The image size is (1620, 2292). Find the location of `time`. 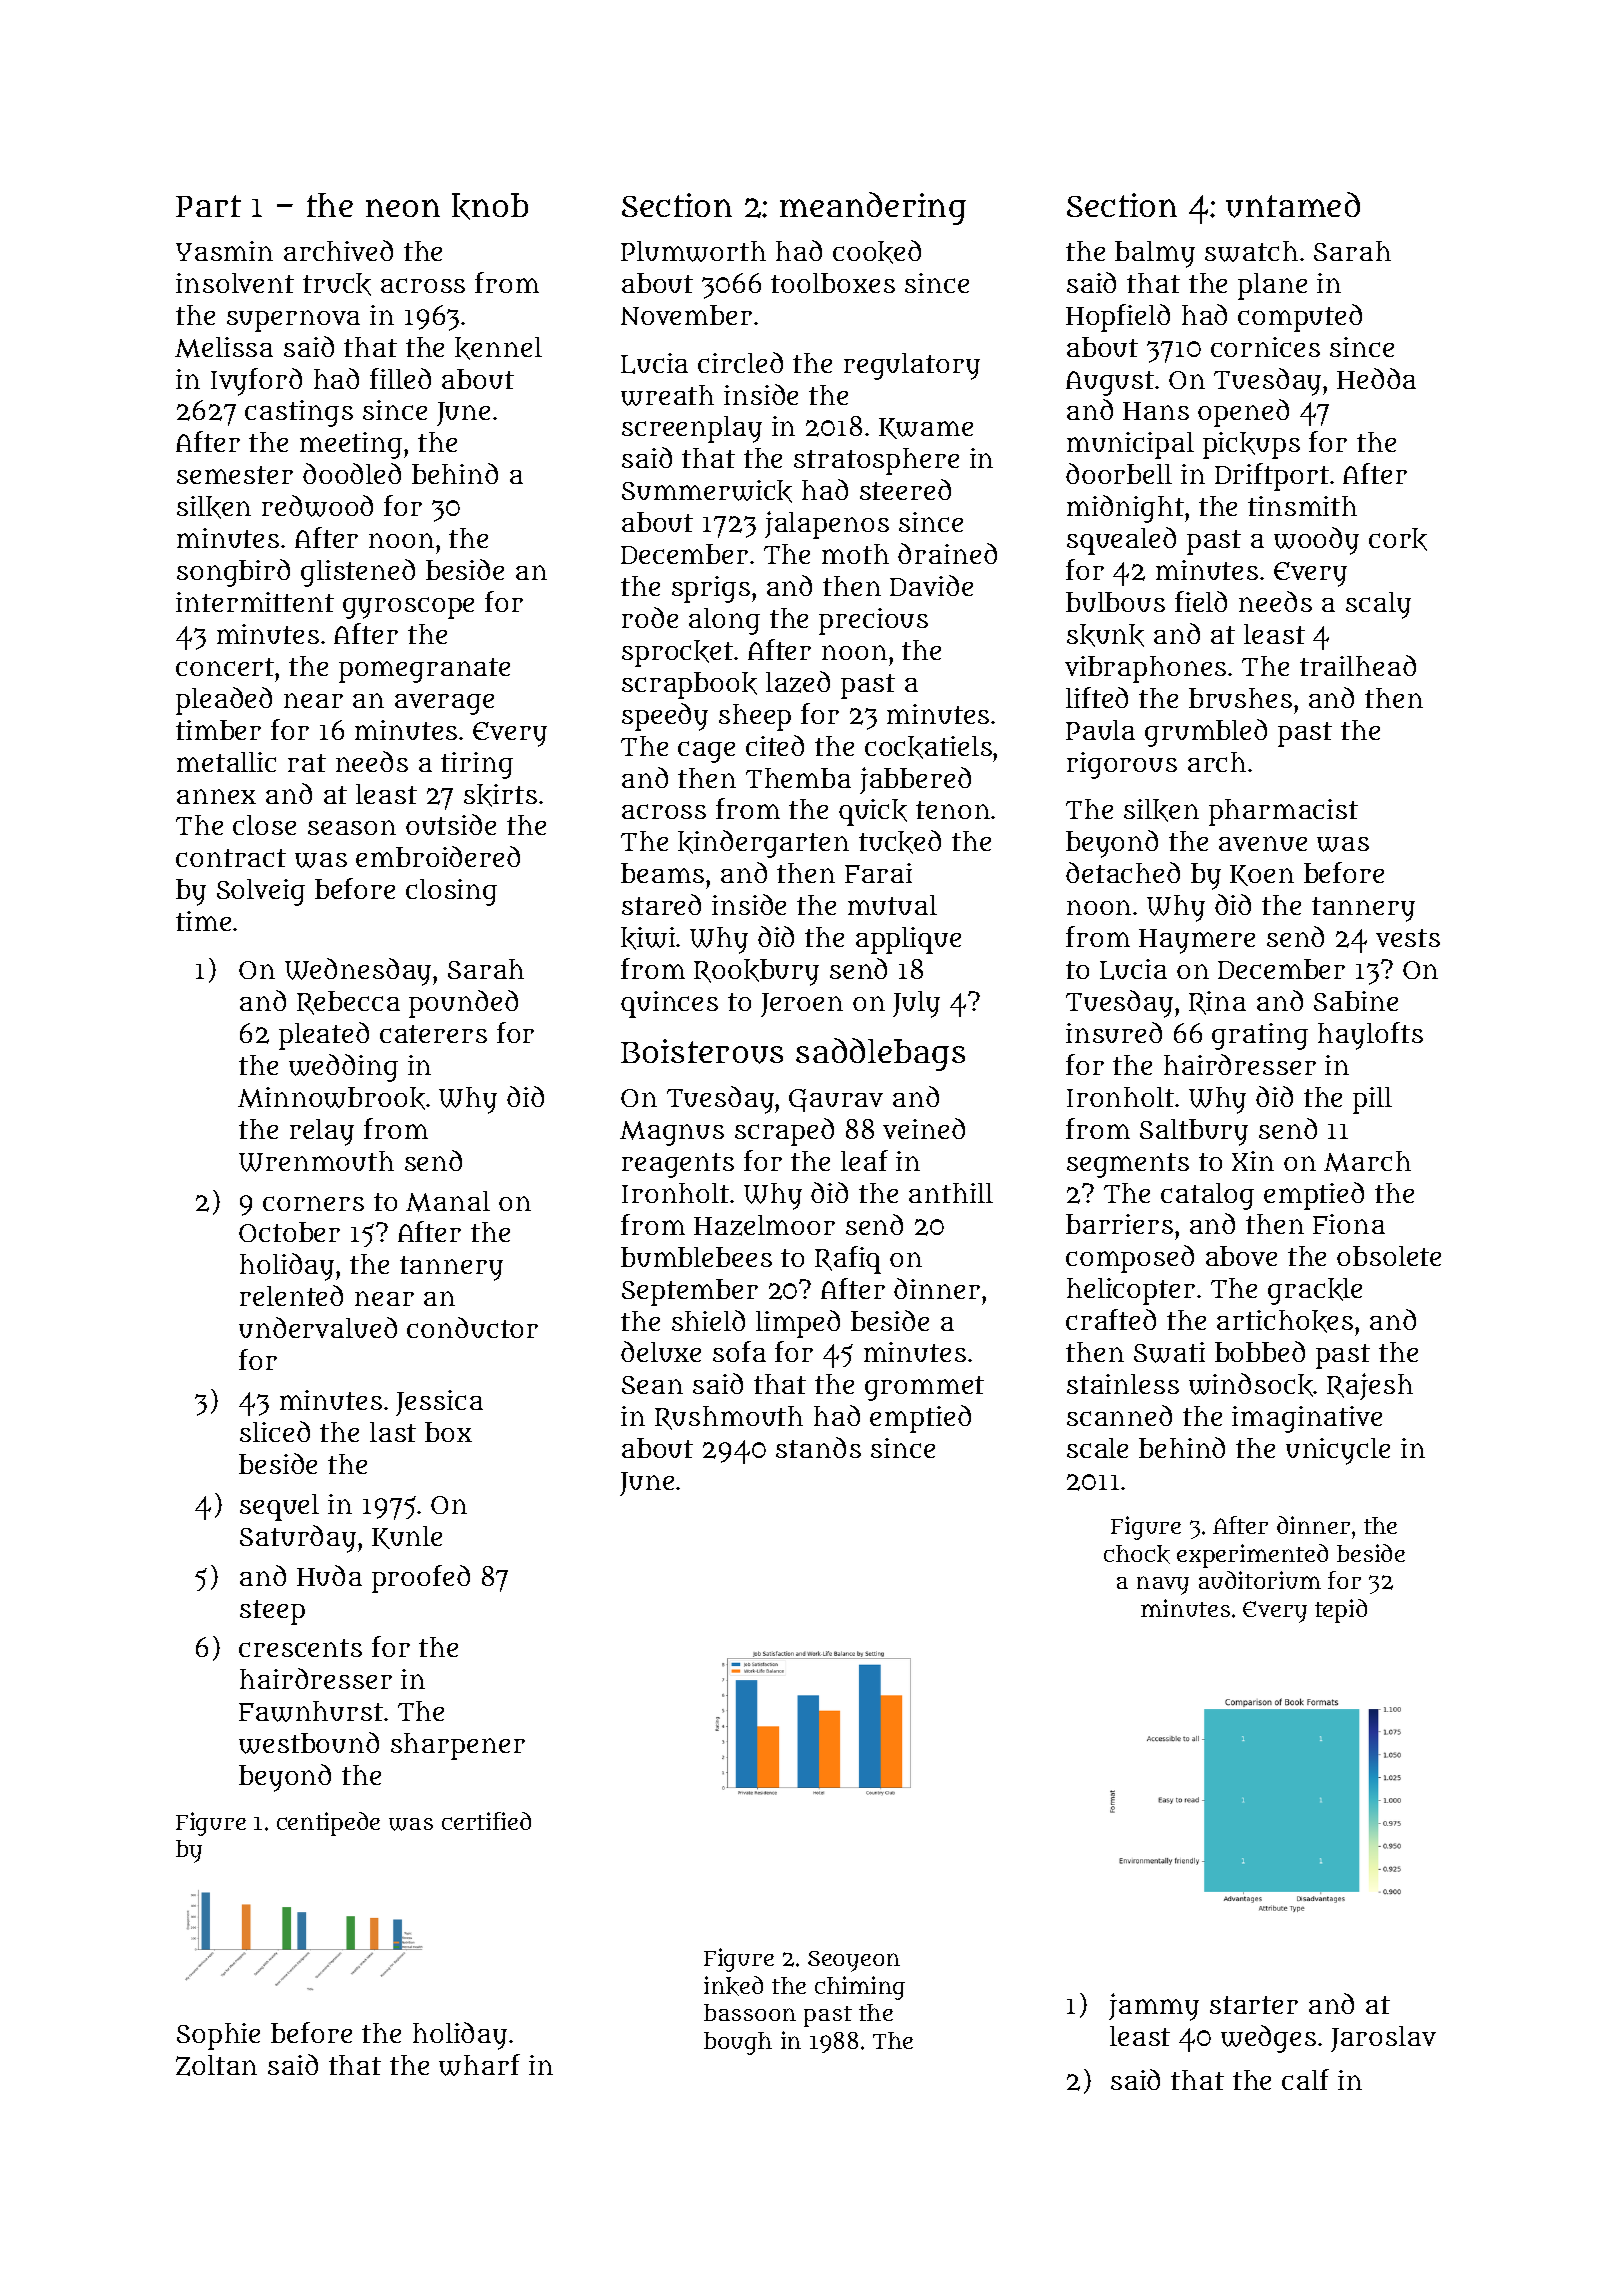

time is located at coordinates (203, 921).
